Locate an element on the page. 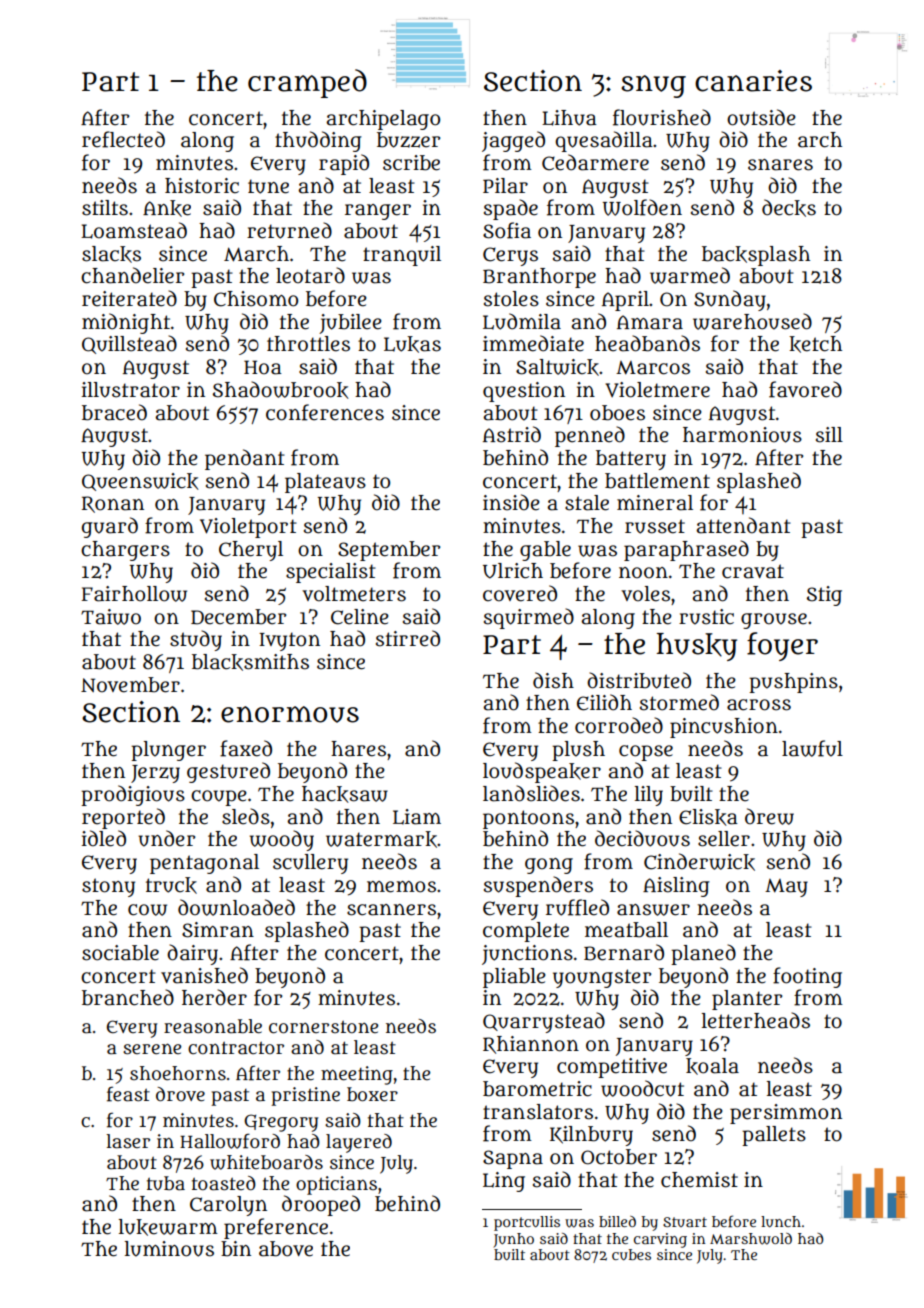 The width and height of the document is (924, 1308). cubes is located at coordinates (631, 1254).
